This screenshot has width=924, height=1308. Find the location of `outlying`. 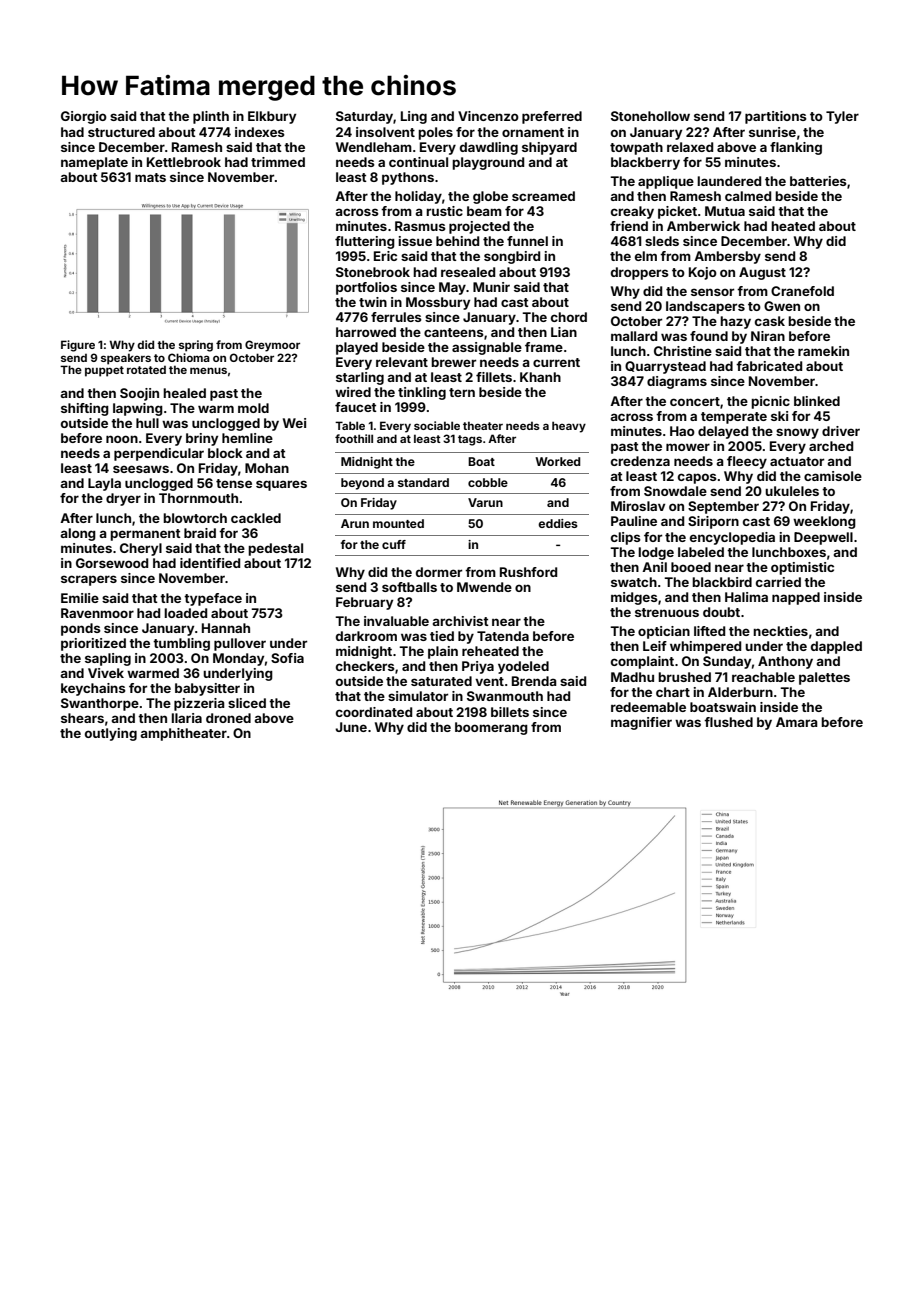

outlying is located at coordinates (111, 734).
